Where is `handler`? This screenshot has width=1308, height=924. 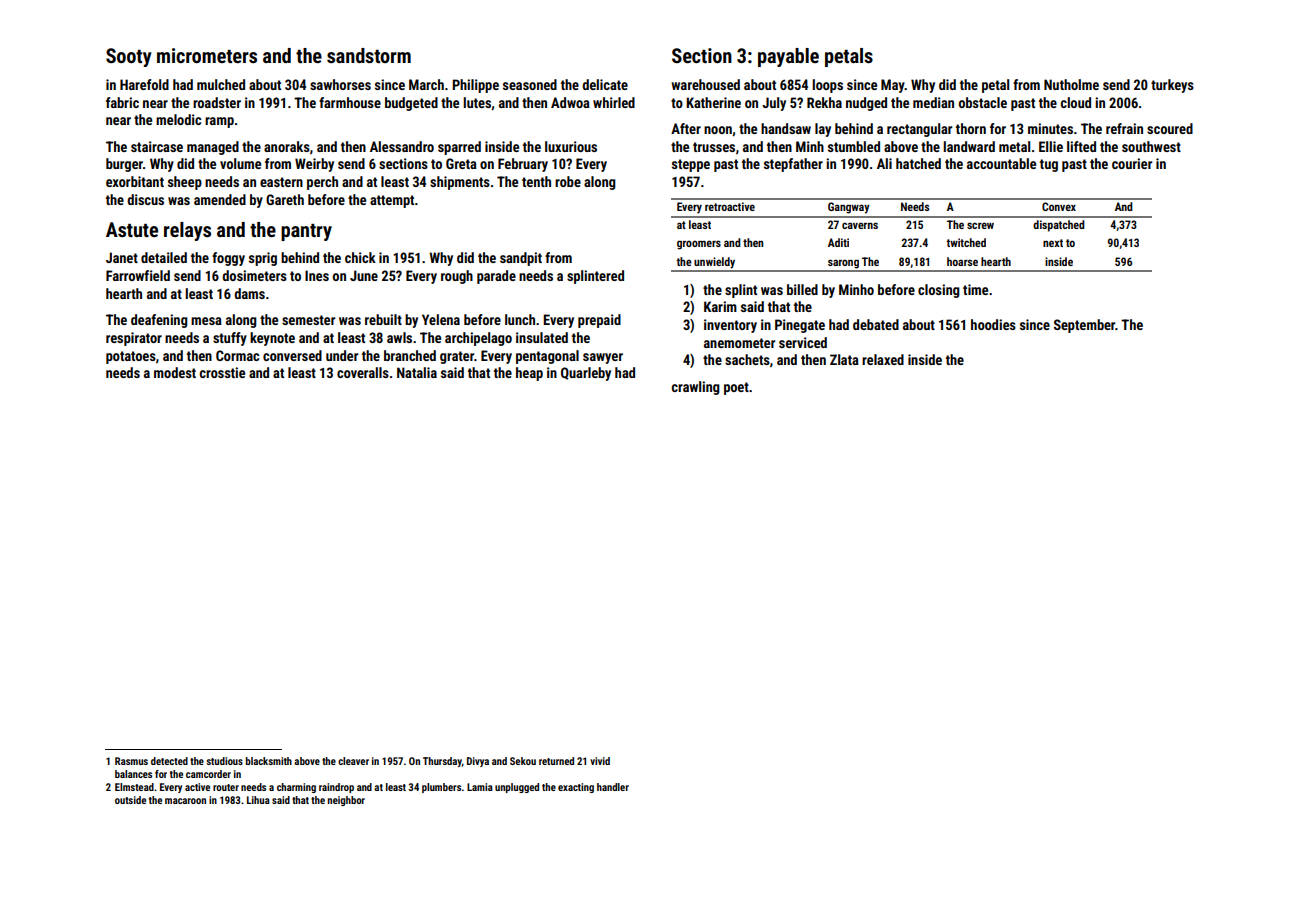
handler is located at coordinates (613, 787).
